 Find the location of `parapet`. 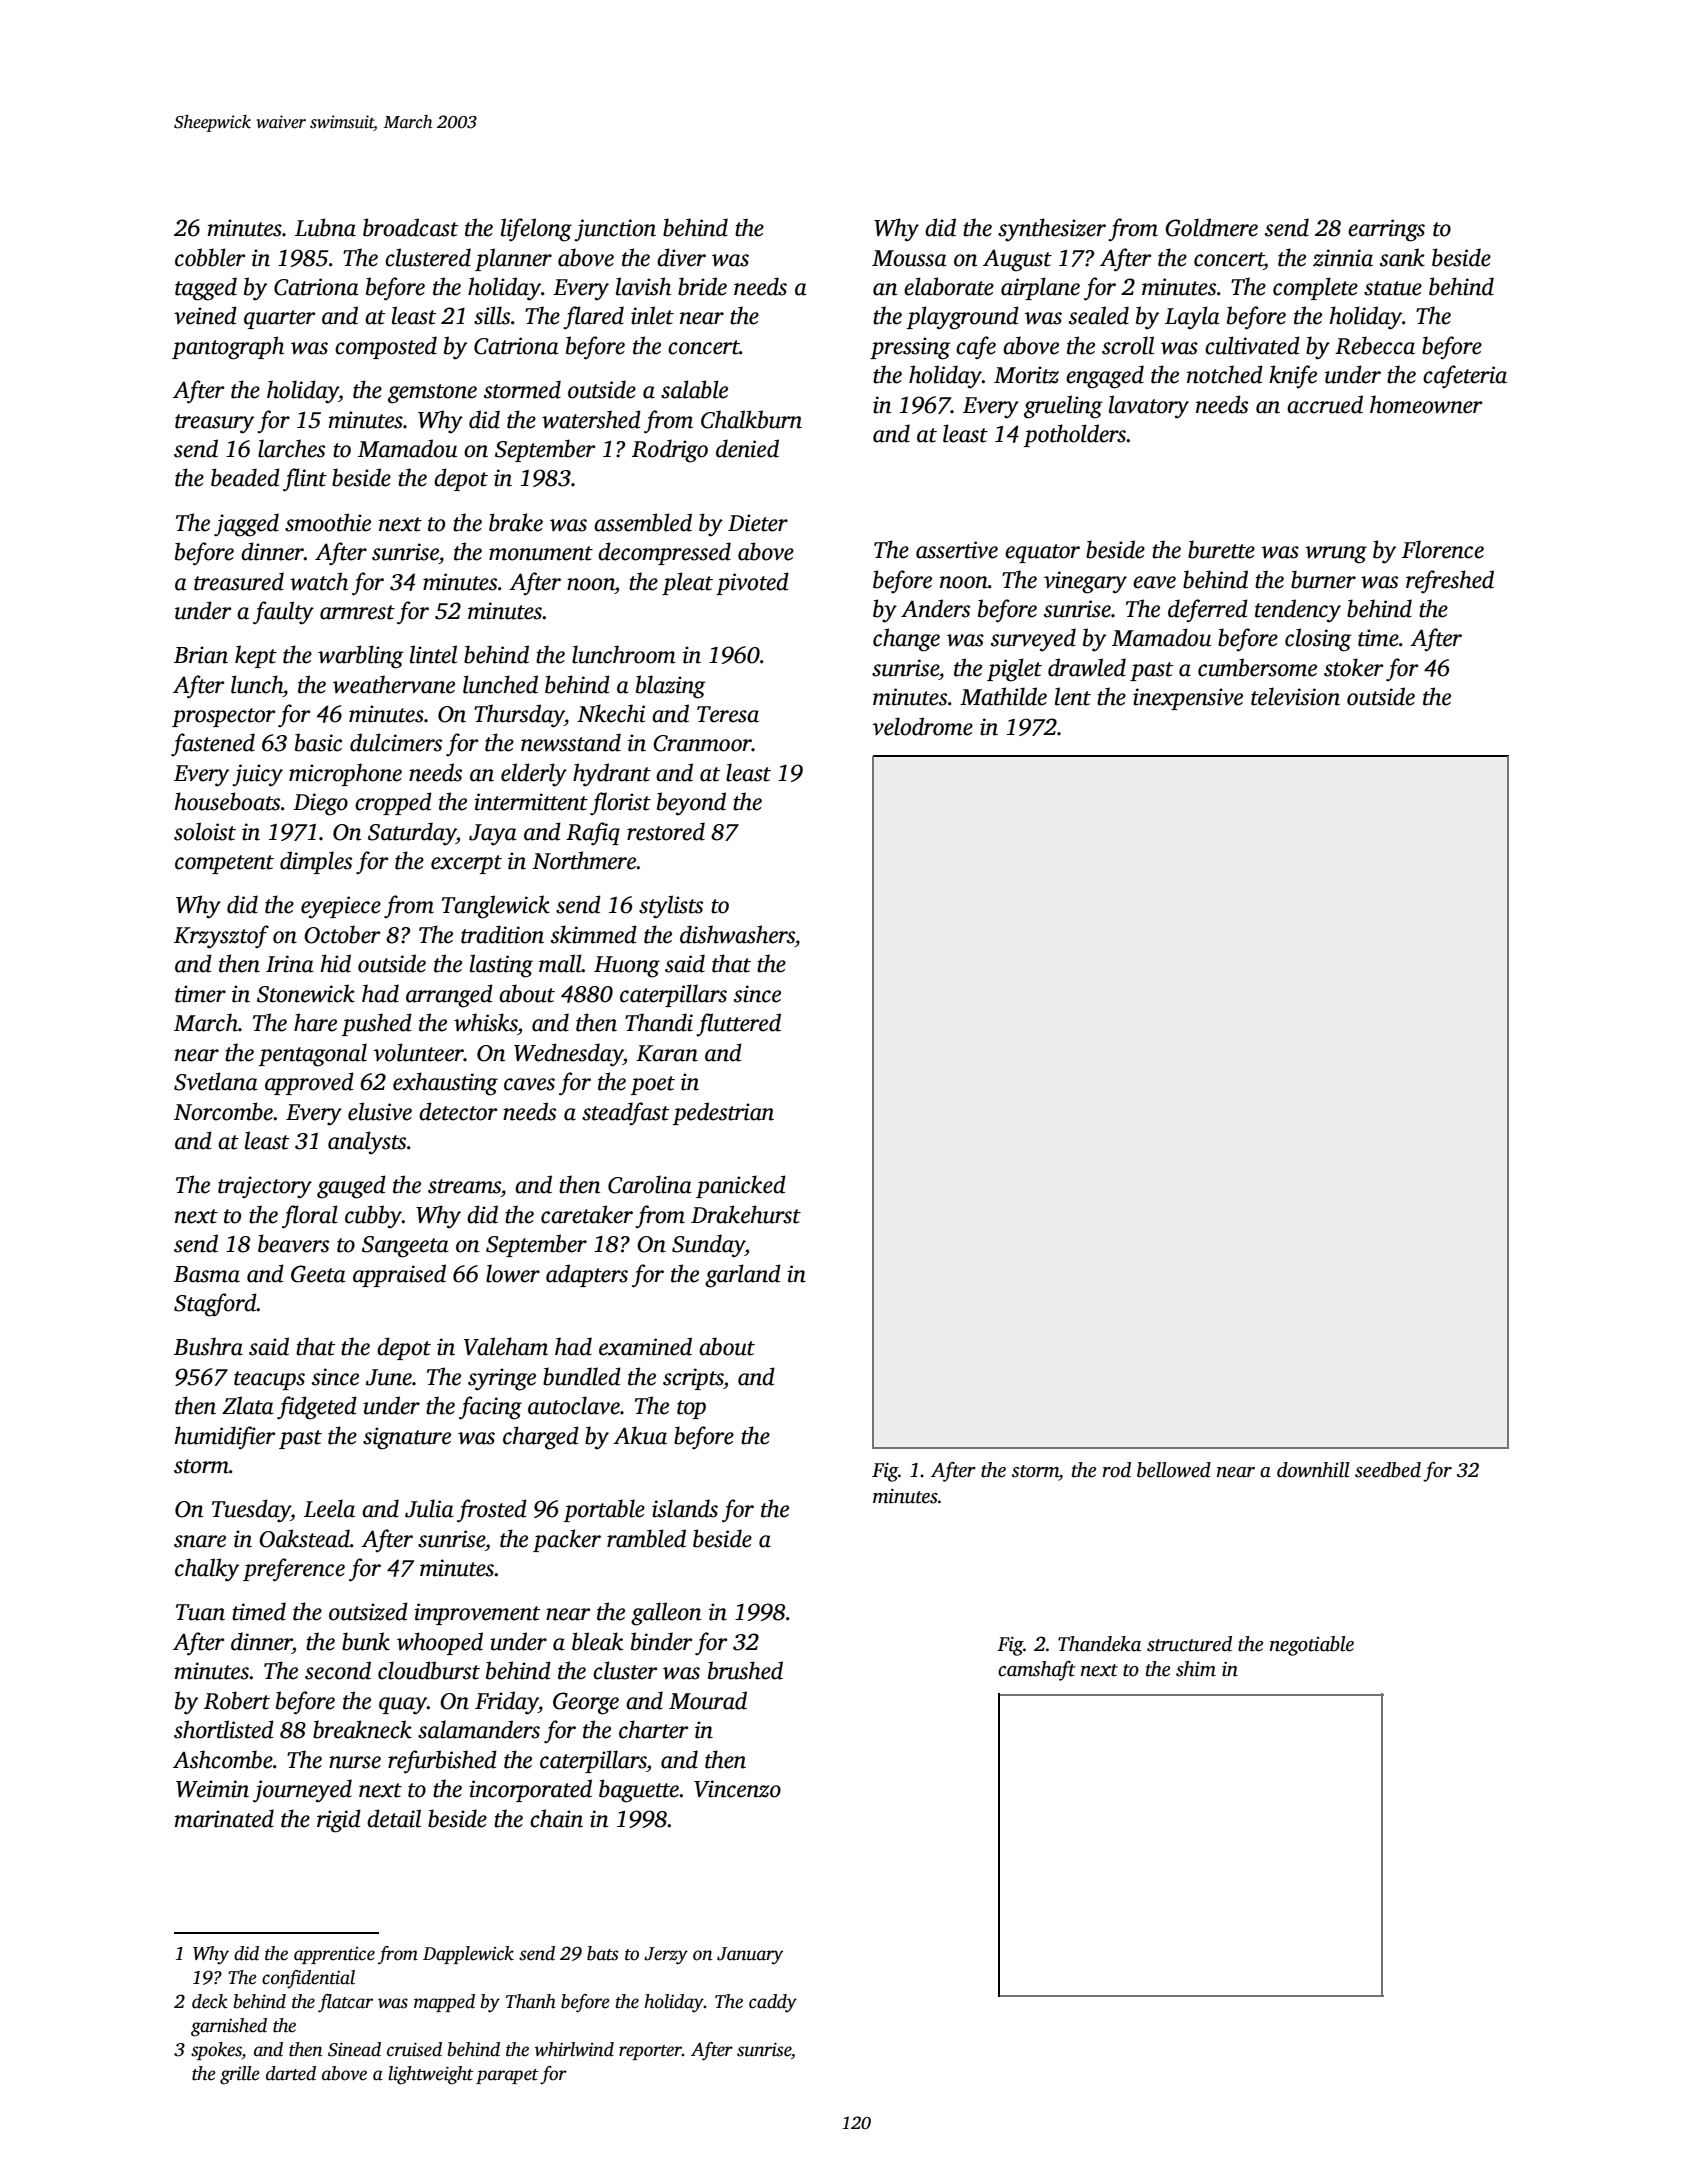

parapet is located at coordinates (507, 2076).
